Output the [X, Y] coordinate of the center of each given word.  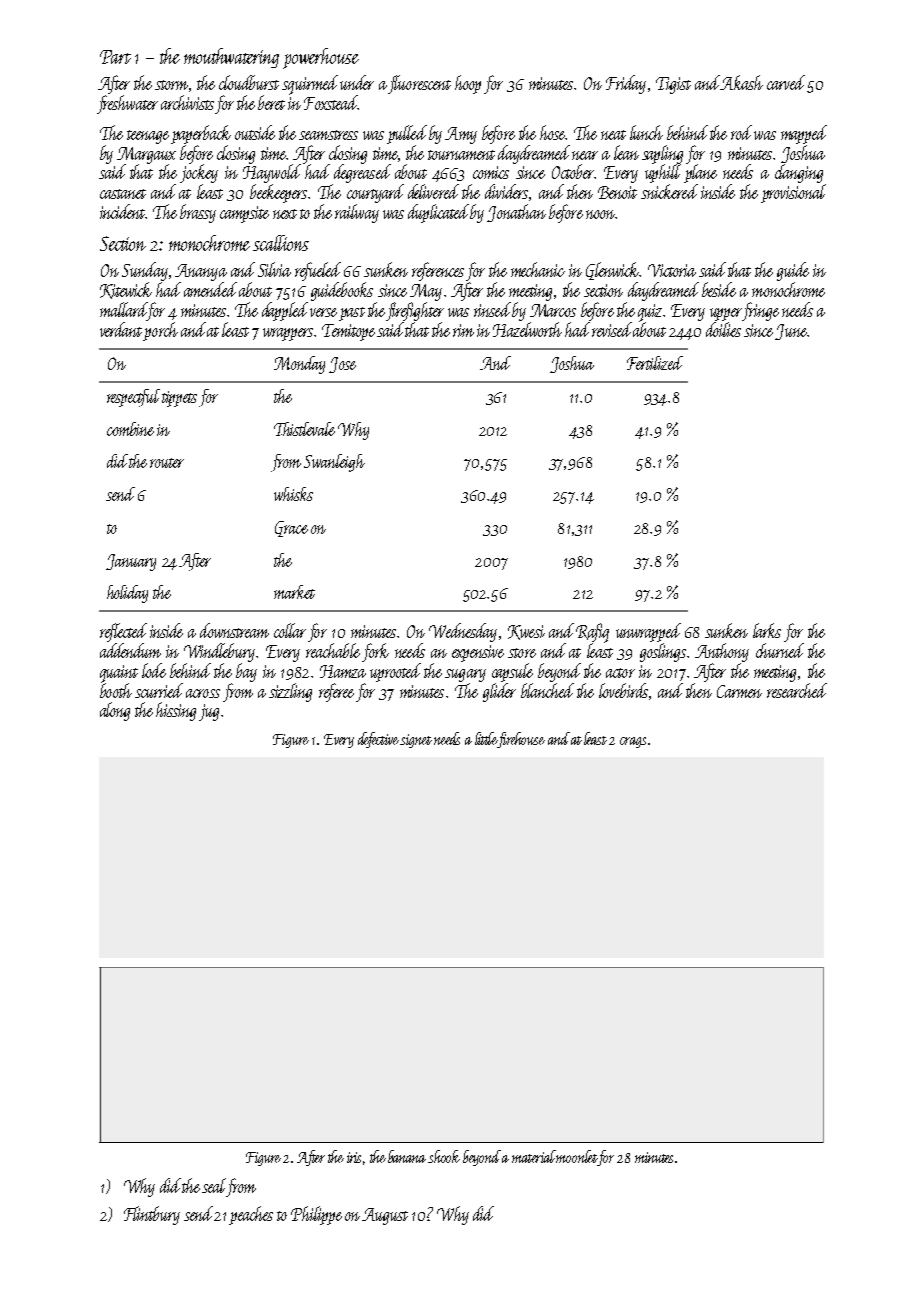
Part [115, 57]
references [438, 271]
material [534, 1156]
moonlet [577, 1156]
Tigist [673, 85]
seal [214, 1185]
